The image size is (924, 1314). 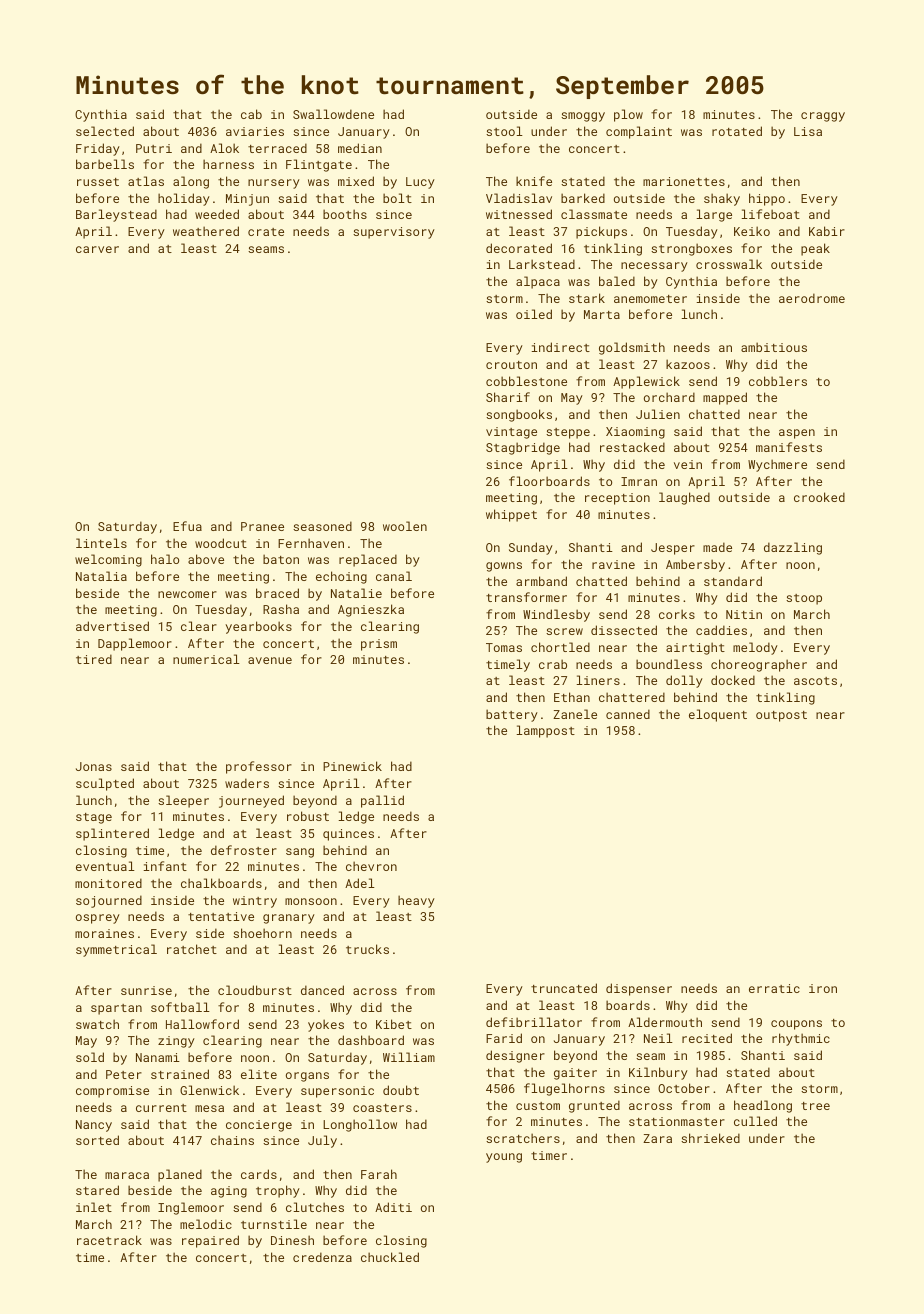 What do you see at coordinates (650, 299) in the document?
I see `anemometer` at bounding box center [650, 299].
